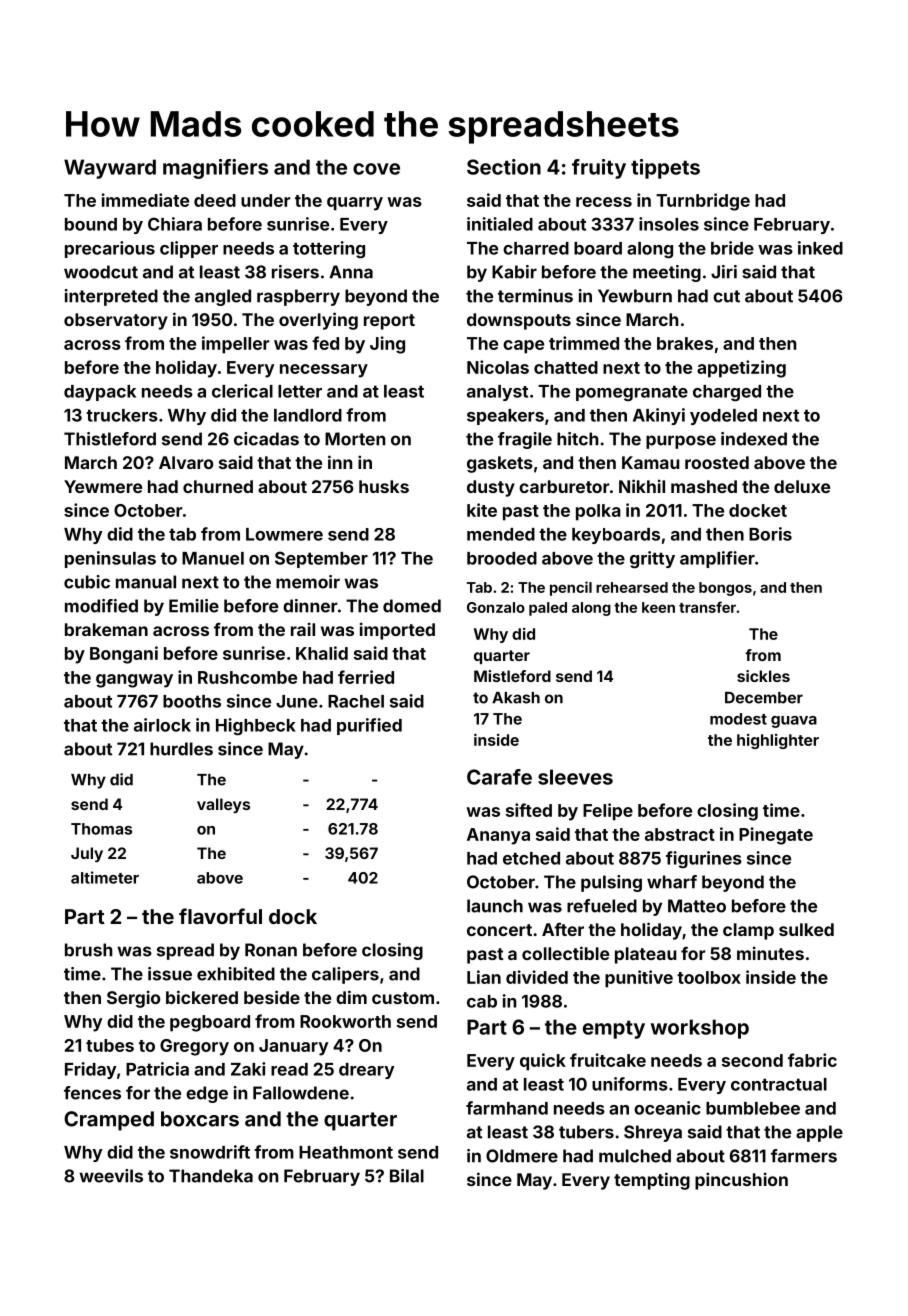 The image size is (908, 1316). What do you see at coordinates (345, 1021) in the image?
I see `Rookworth` at bounding box center [345, 1021].
